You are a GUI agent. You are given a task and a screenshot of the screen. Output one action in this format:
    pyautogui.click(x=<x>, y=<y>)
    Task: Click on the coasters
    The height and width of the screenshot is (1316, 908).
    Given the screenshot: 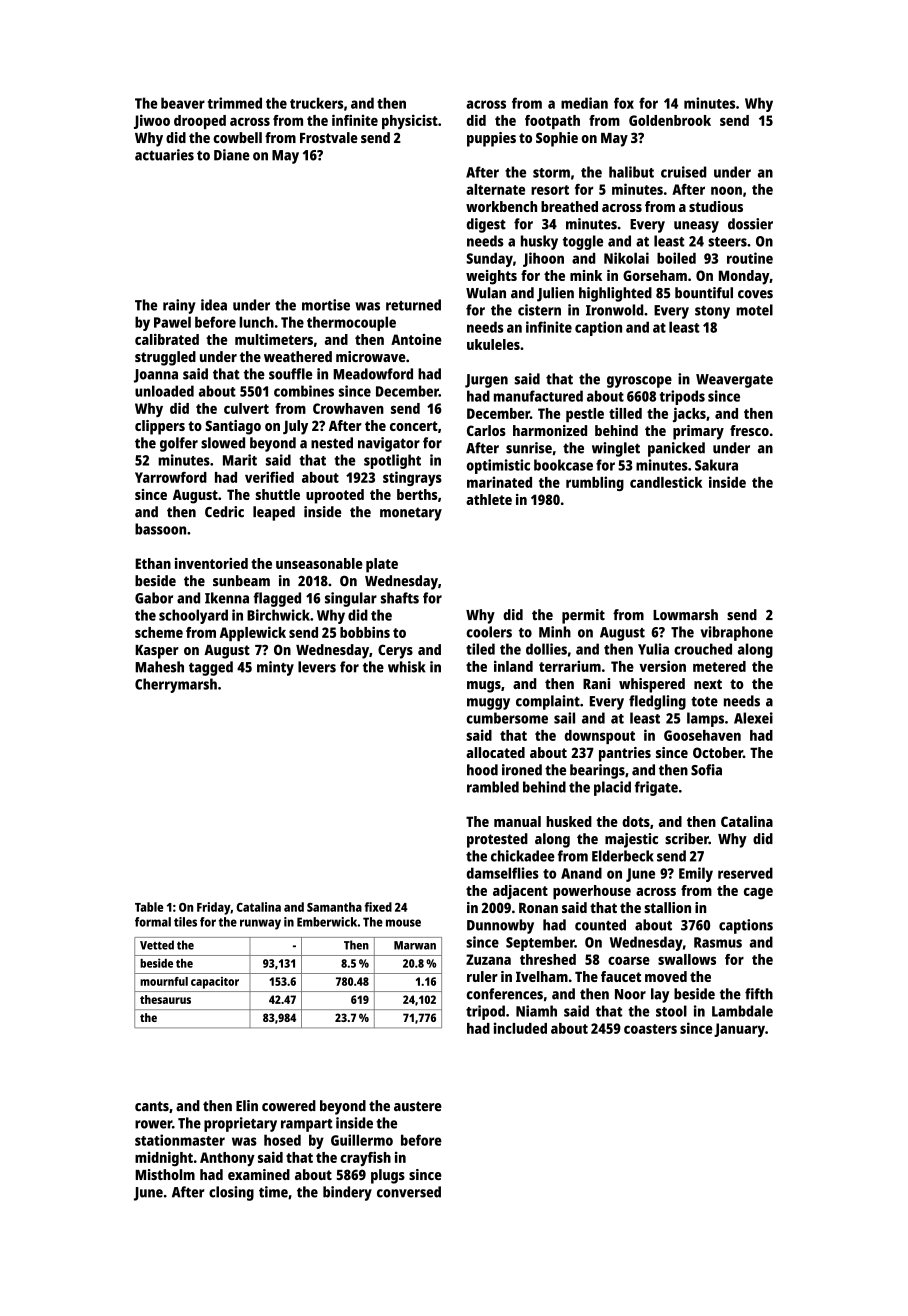 What is the action you would take?
    pyautogui.click(x=650, y=1029)
